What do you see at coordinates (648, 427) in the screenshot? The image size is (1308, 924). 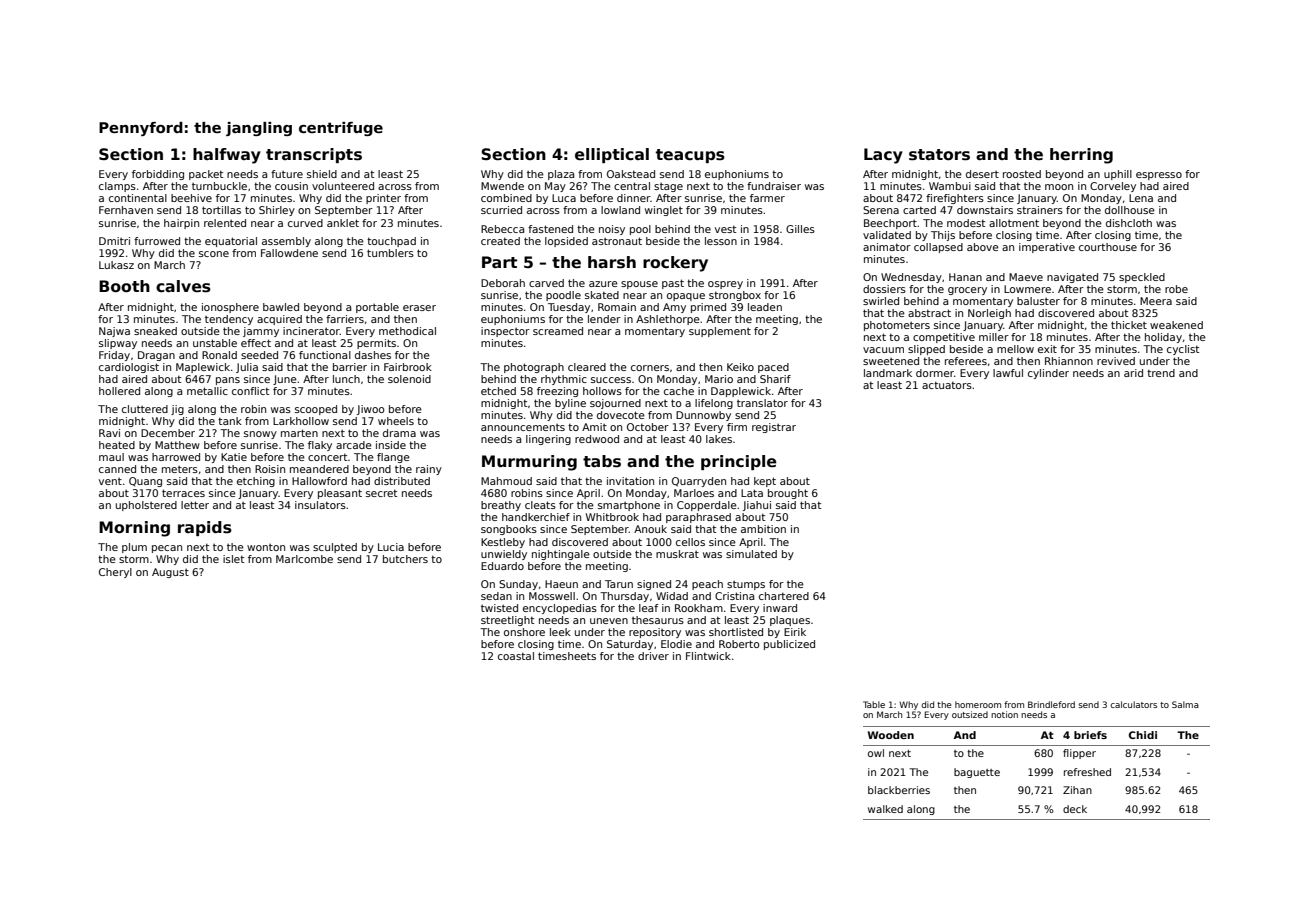 I see `October` at bounding box center [648, 427].
